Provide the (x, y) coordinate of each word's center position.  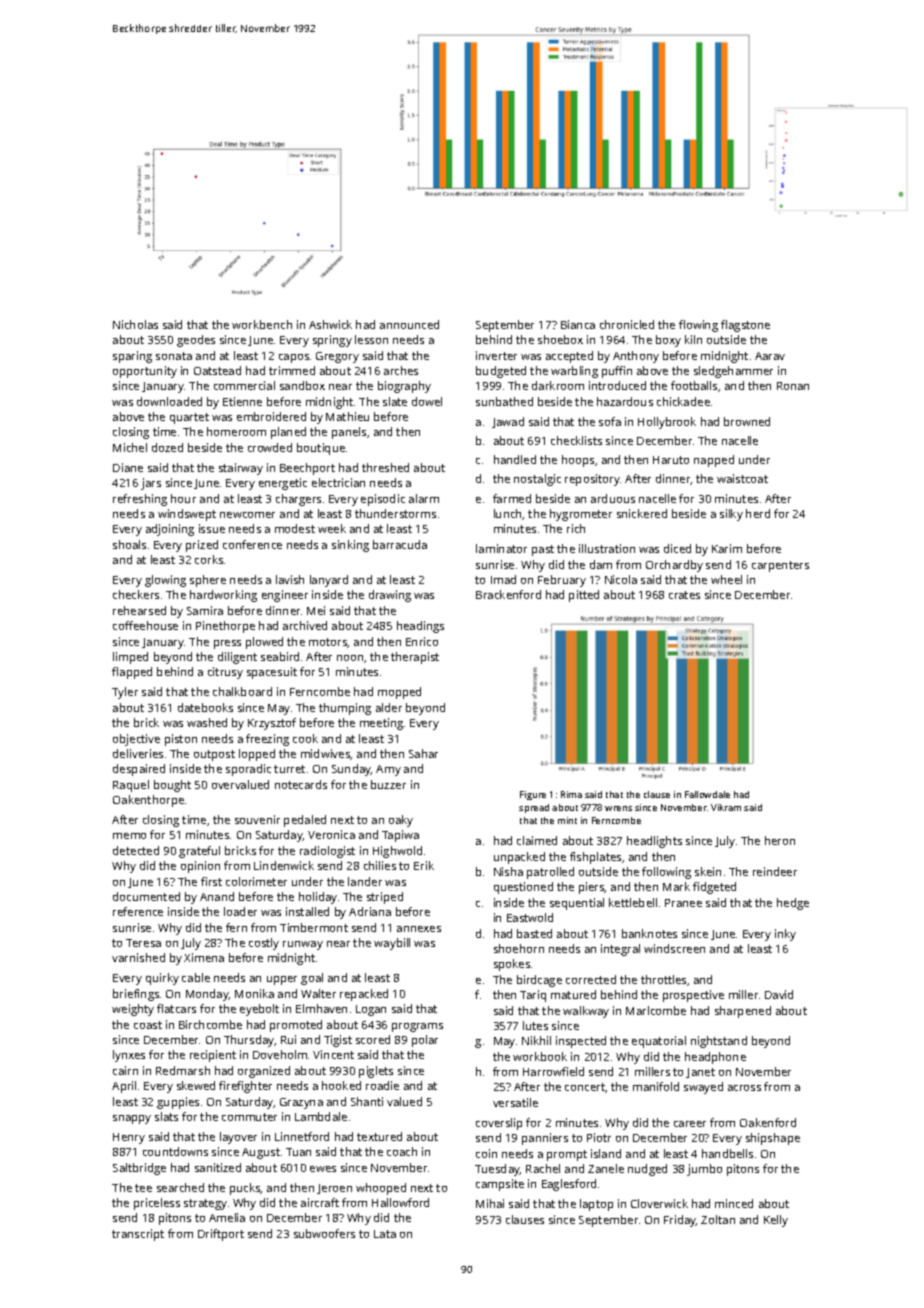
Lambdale (321, 1116)
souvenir (257, 819)
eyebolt (259, 1010)
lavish (290, 579)
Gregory (337, 357)
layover (238, 1138)
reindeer (775, 871)
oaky (401, 821)
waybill (392, 944)
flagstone (745, 326)
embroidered (271, 416)
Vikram (726, 807)
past (543, 550)
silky (731, 515)
